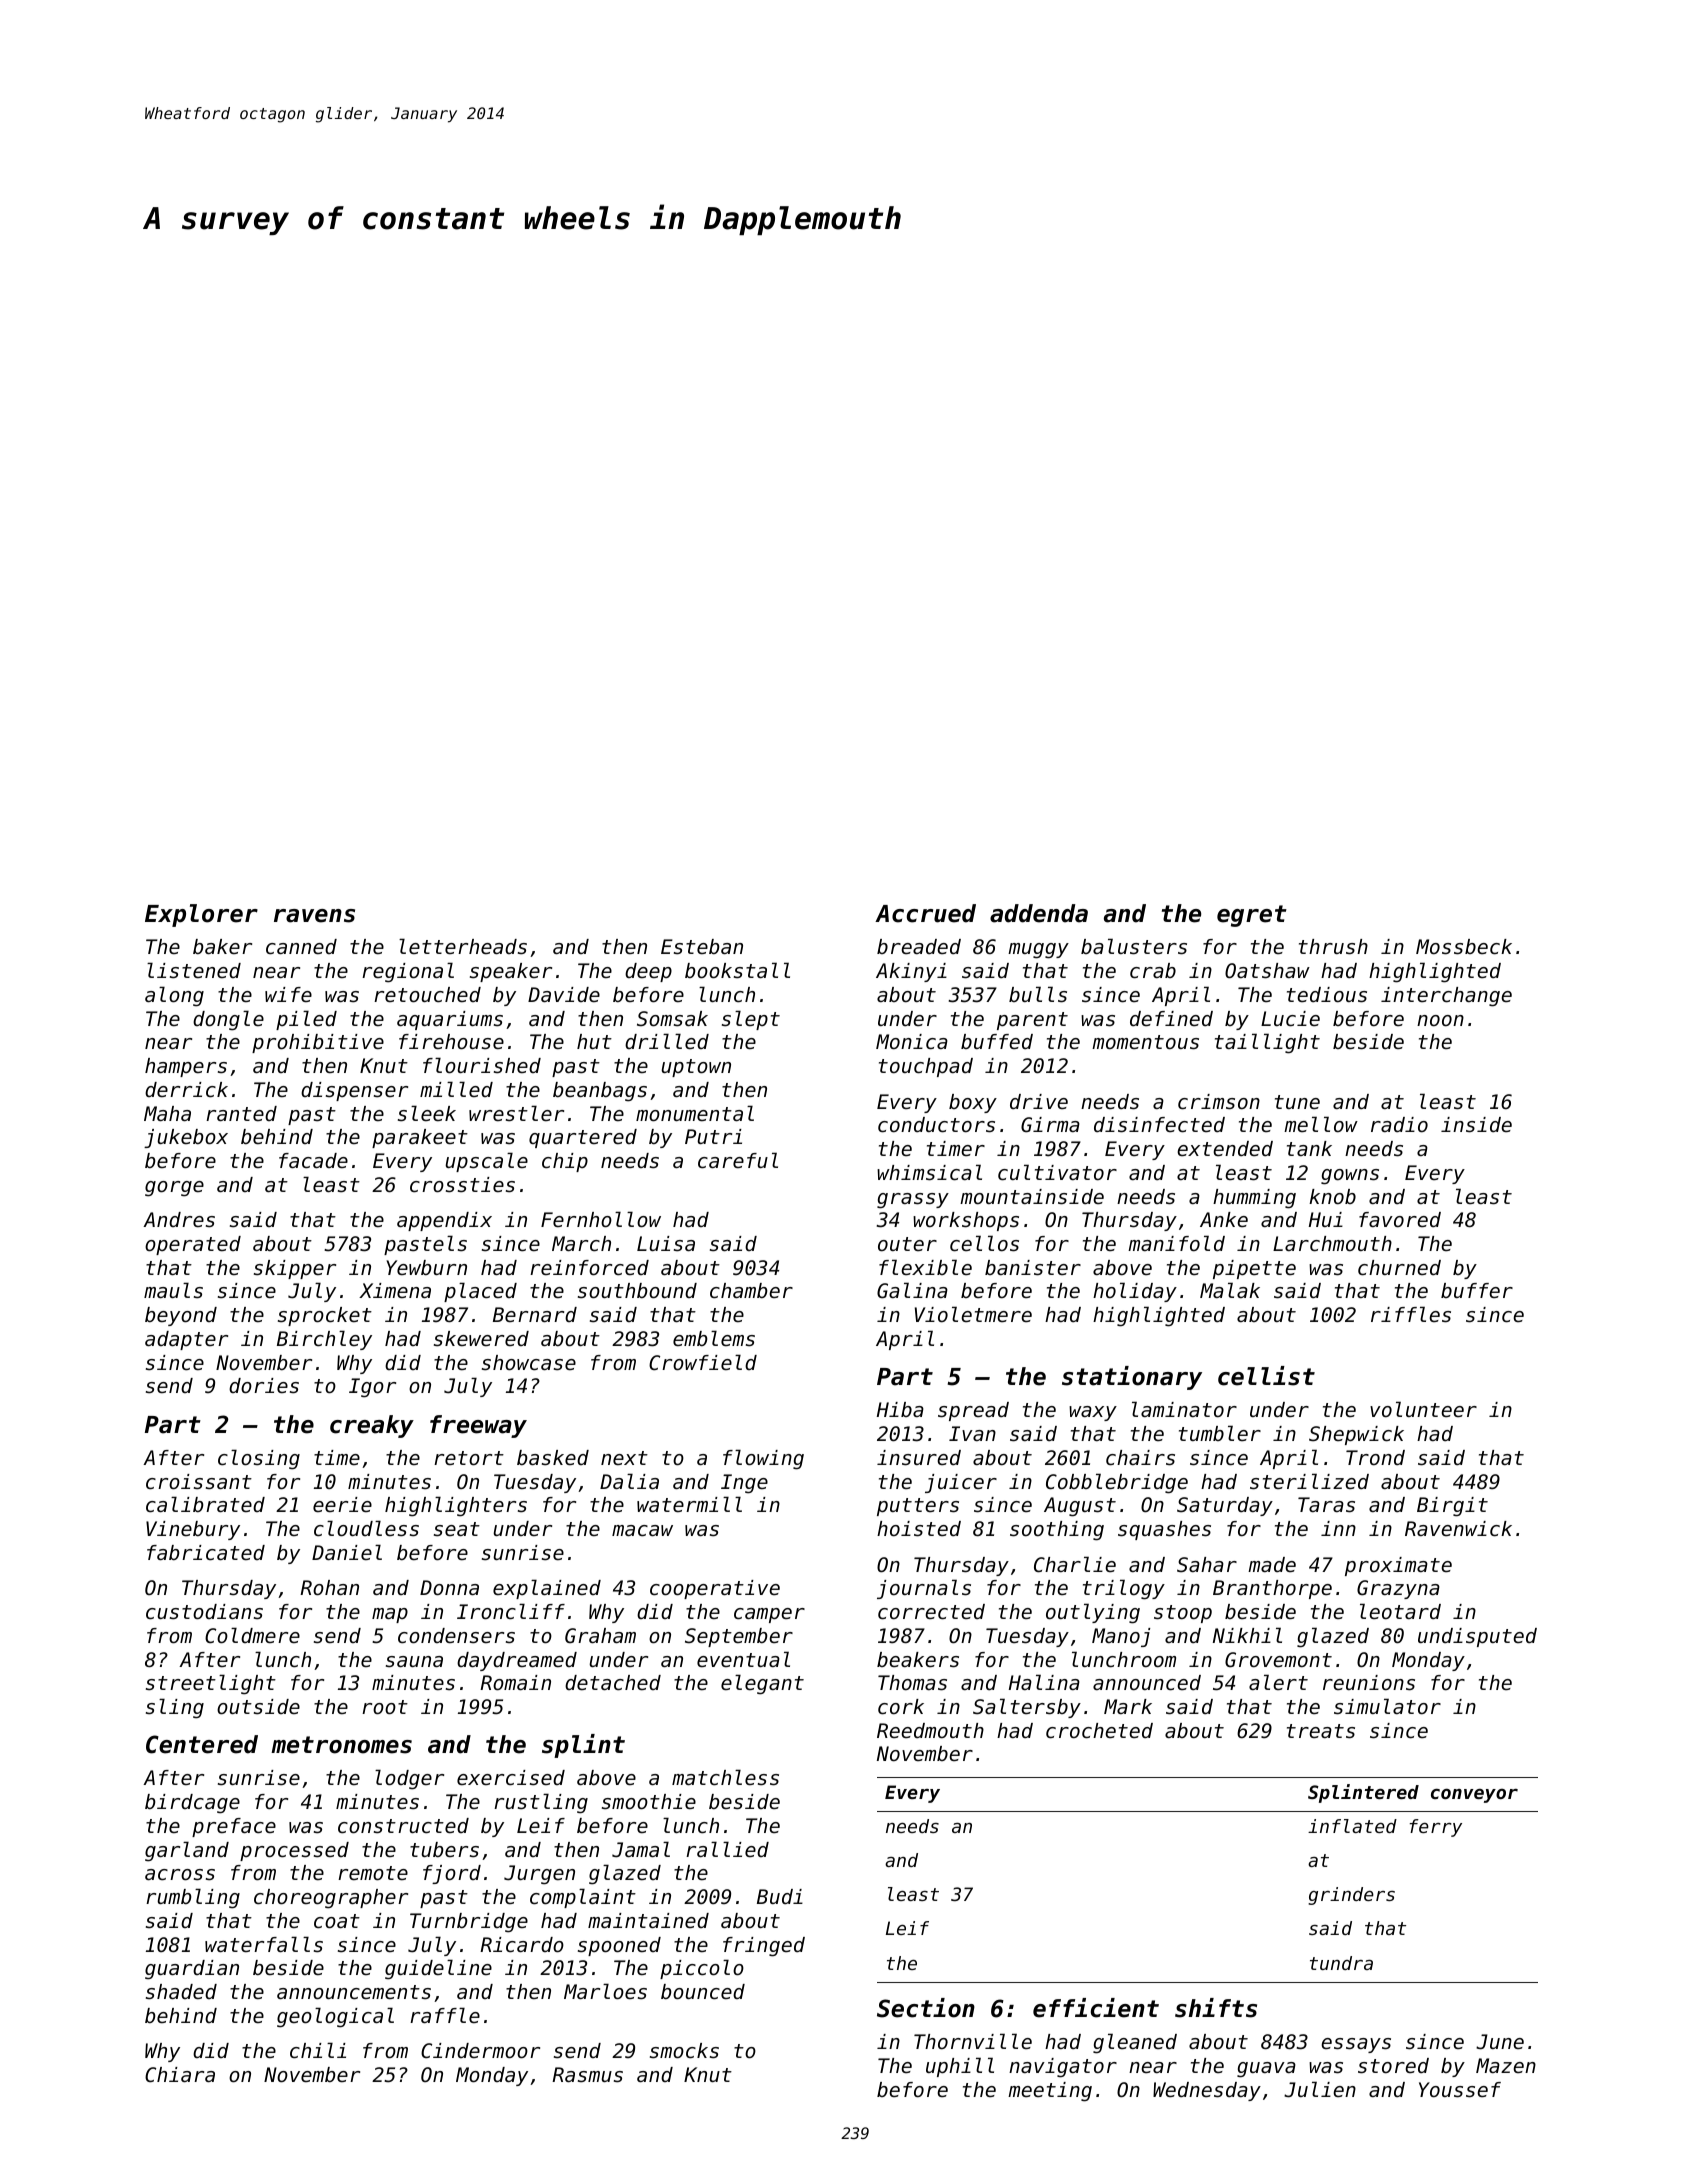 The image size is (1683, 2178). Describe the element at coordinates (912, 1683) in the screenshot. I see `Thomas` at that location.
